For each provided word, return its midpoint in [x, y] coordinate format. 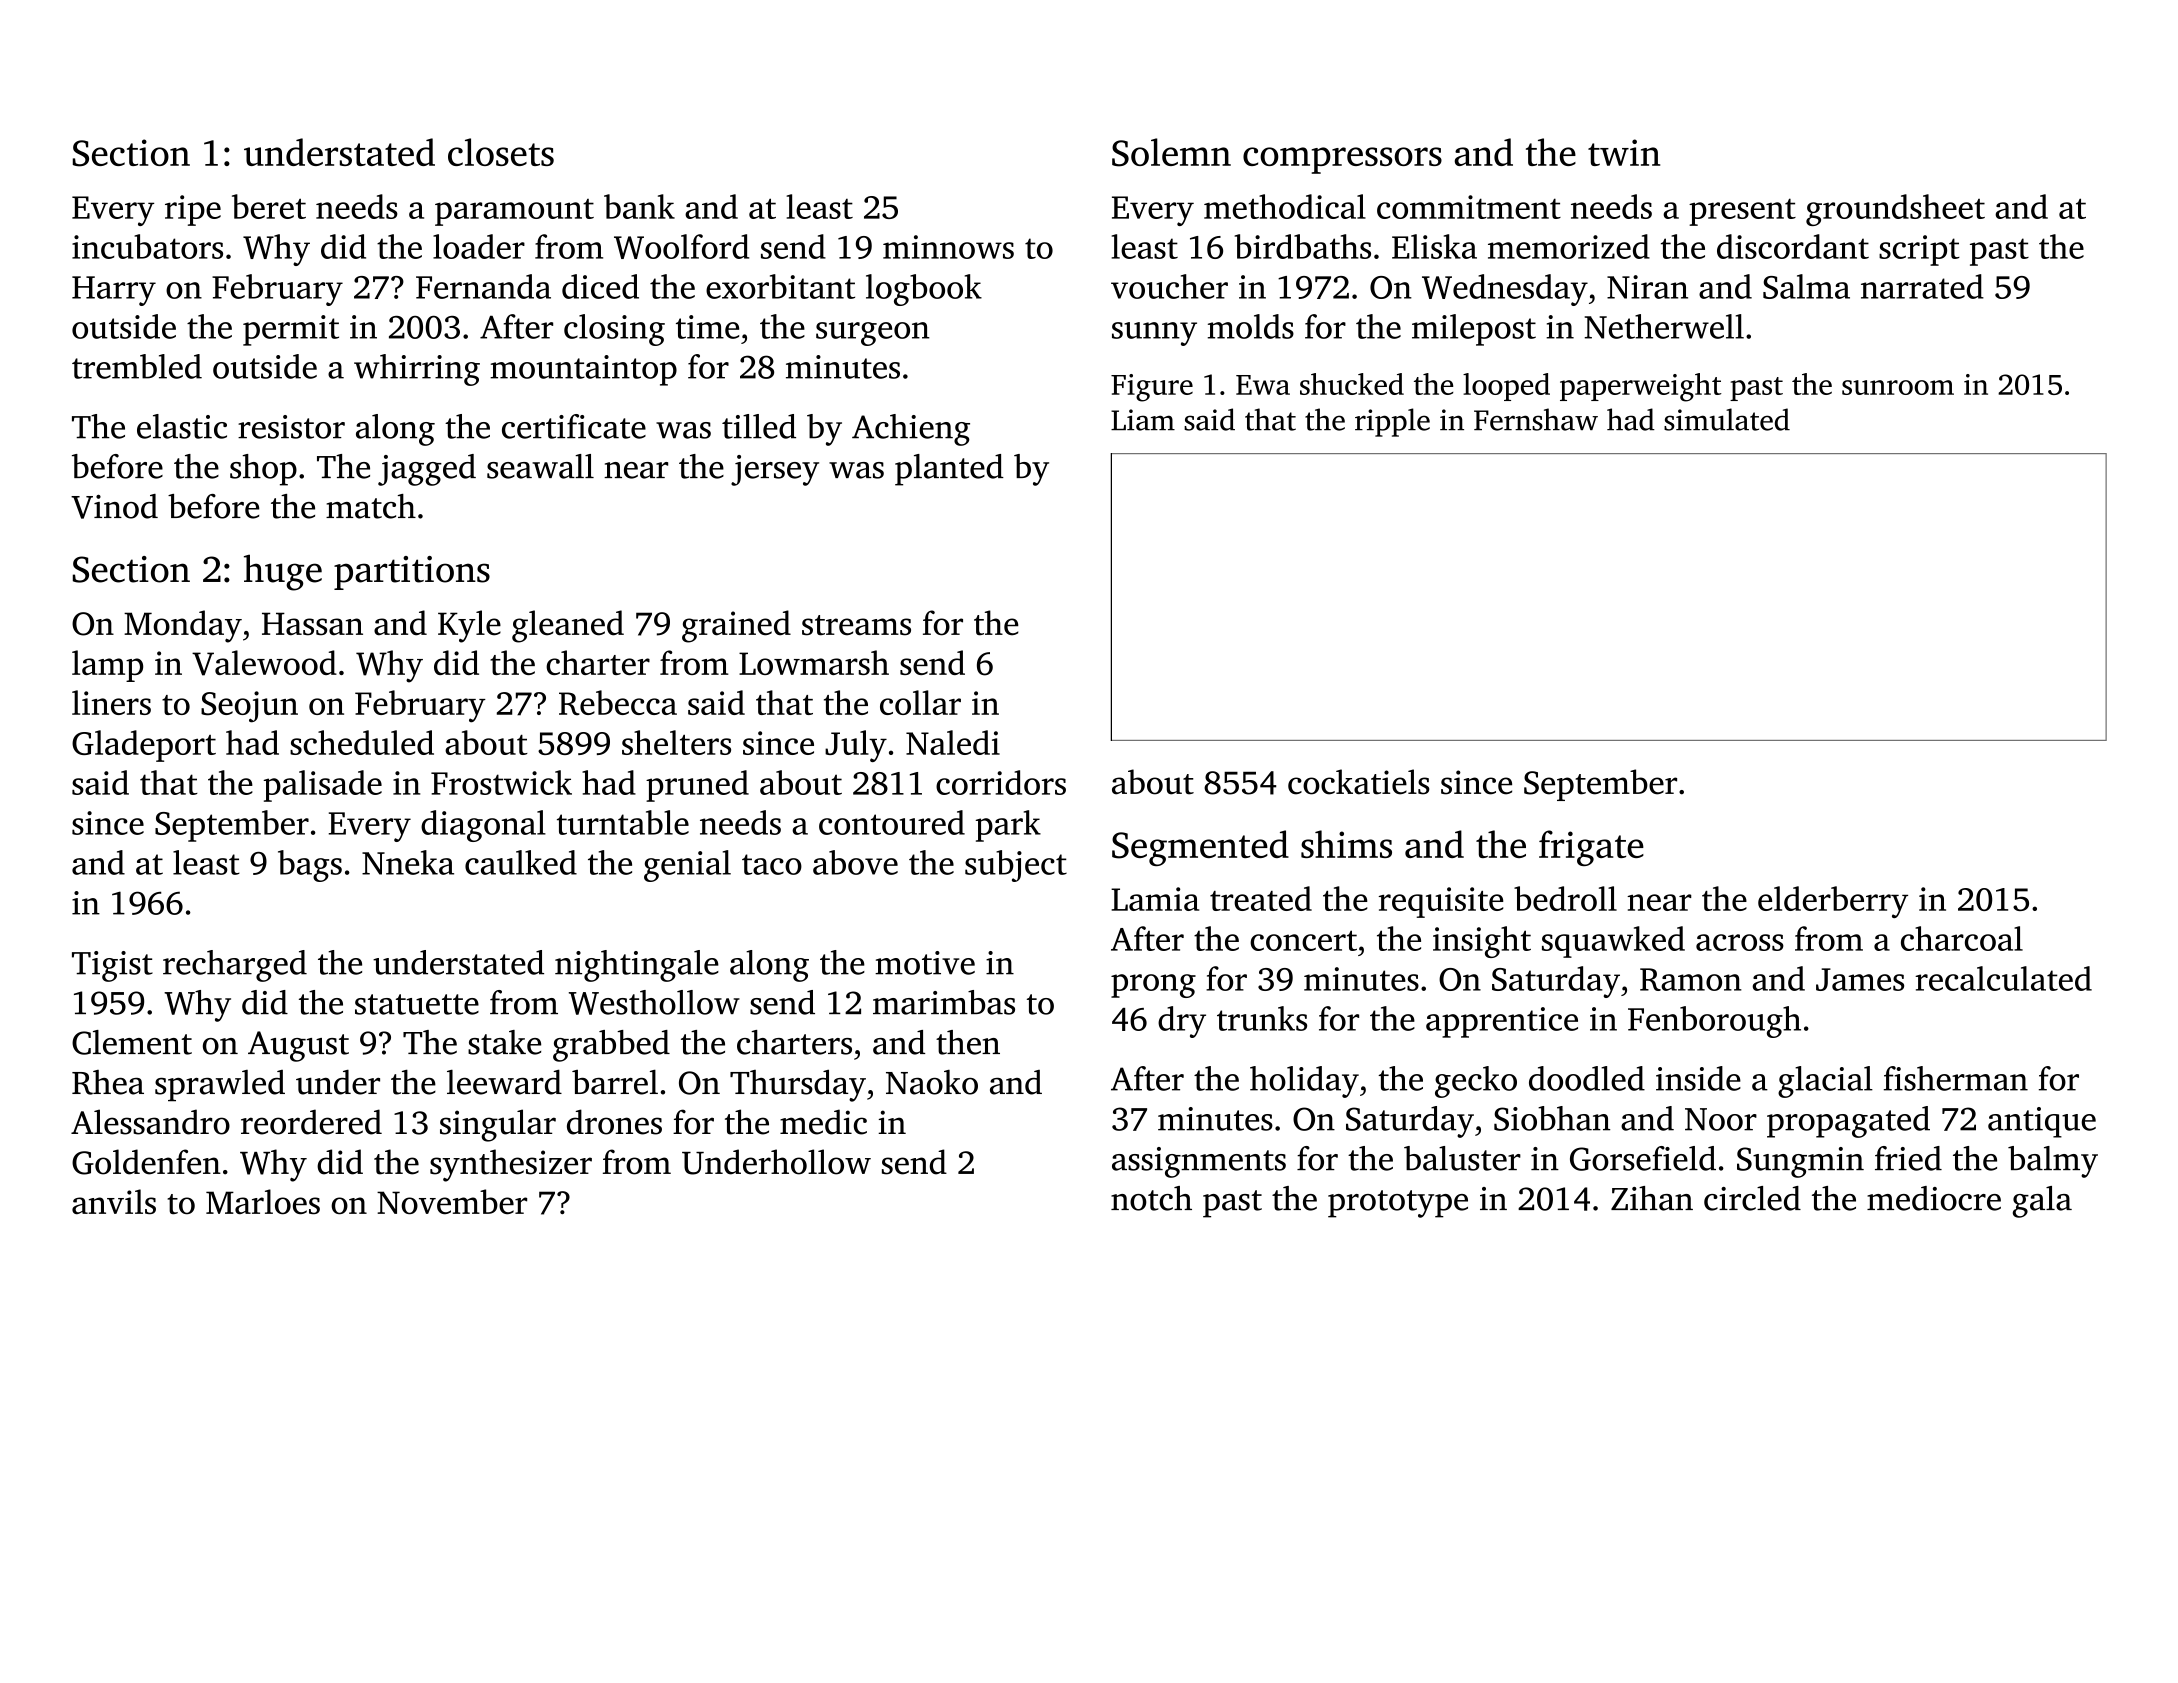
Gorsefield [1643, 1158]
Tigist [112, 966]
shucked [1352, 384]
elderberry [1833, 902]
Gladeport [144, 746]
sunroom [1898, 387]
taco [772, 864]
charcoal [1962, 938]
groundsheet [1895, 210]
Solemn [1171, 152]
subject [1016, 866]
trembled [137, 366]
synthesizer [511, 1165]
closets [501, 152]
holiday [1304, 1082]
